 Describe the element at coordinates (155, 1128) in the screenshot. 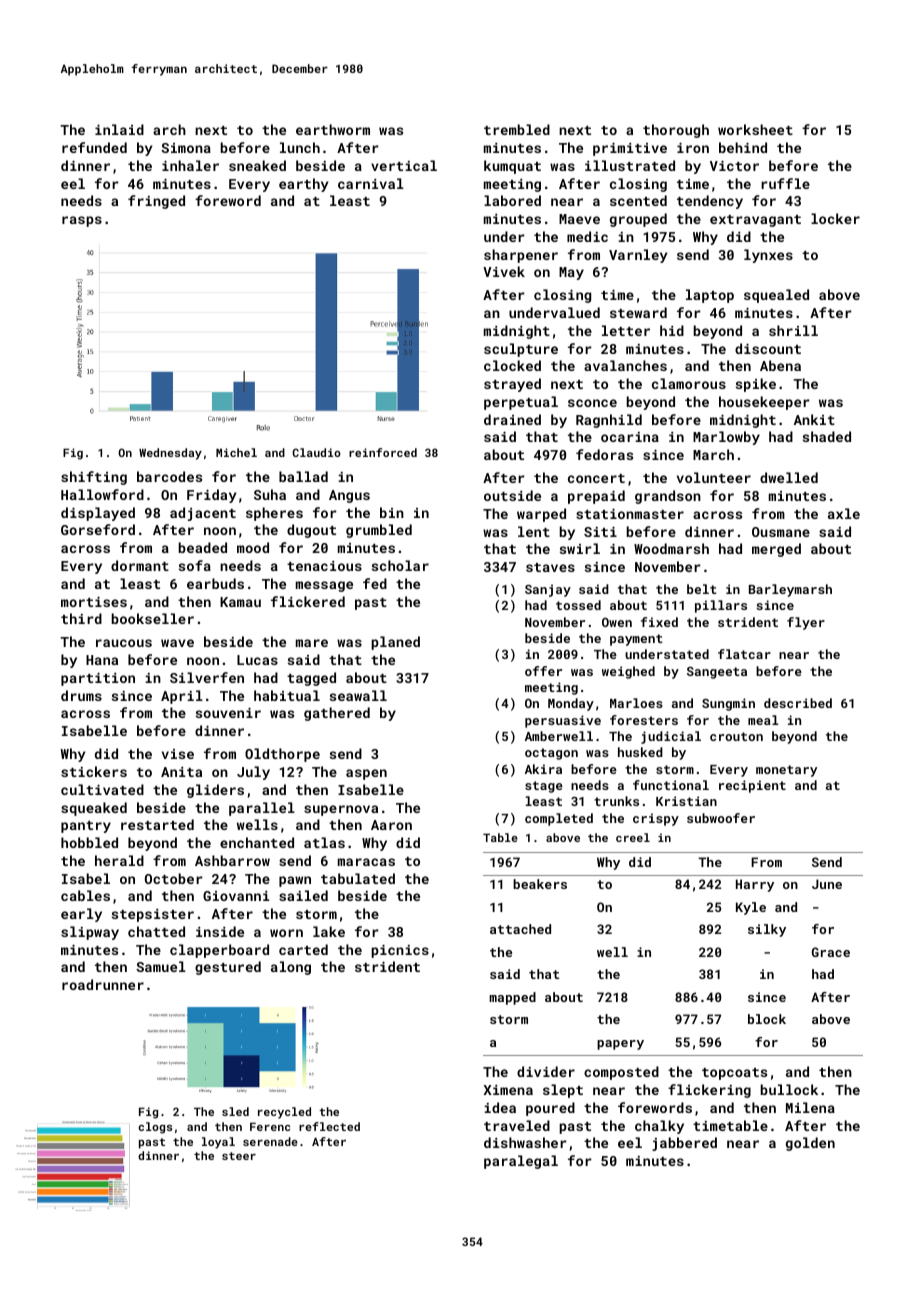

I see `clogs` at that location.
